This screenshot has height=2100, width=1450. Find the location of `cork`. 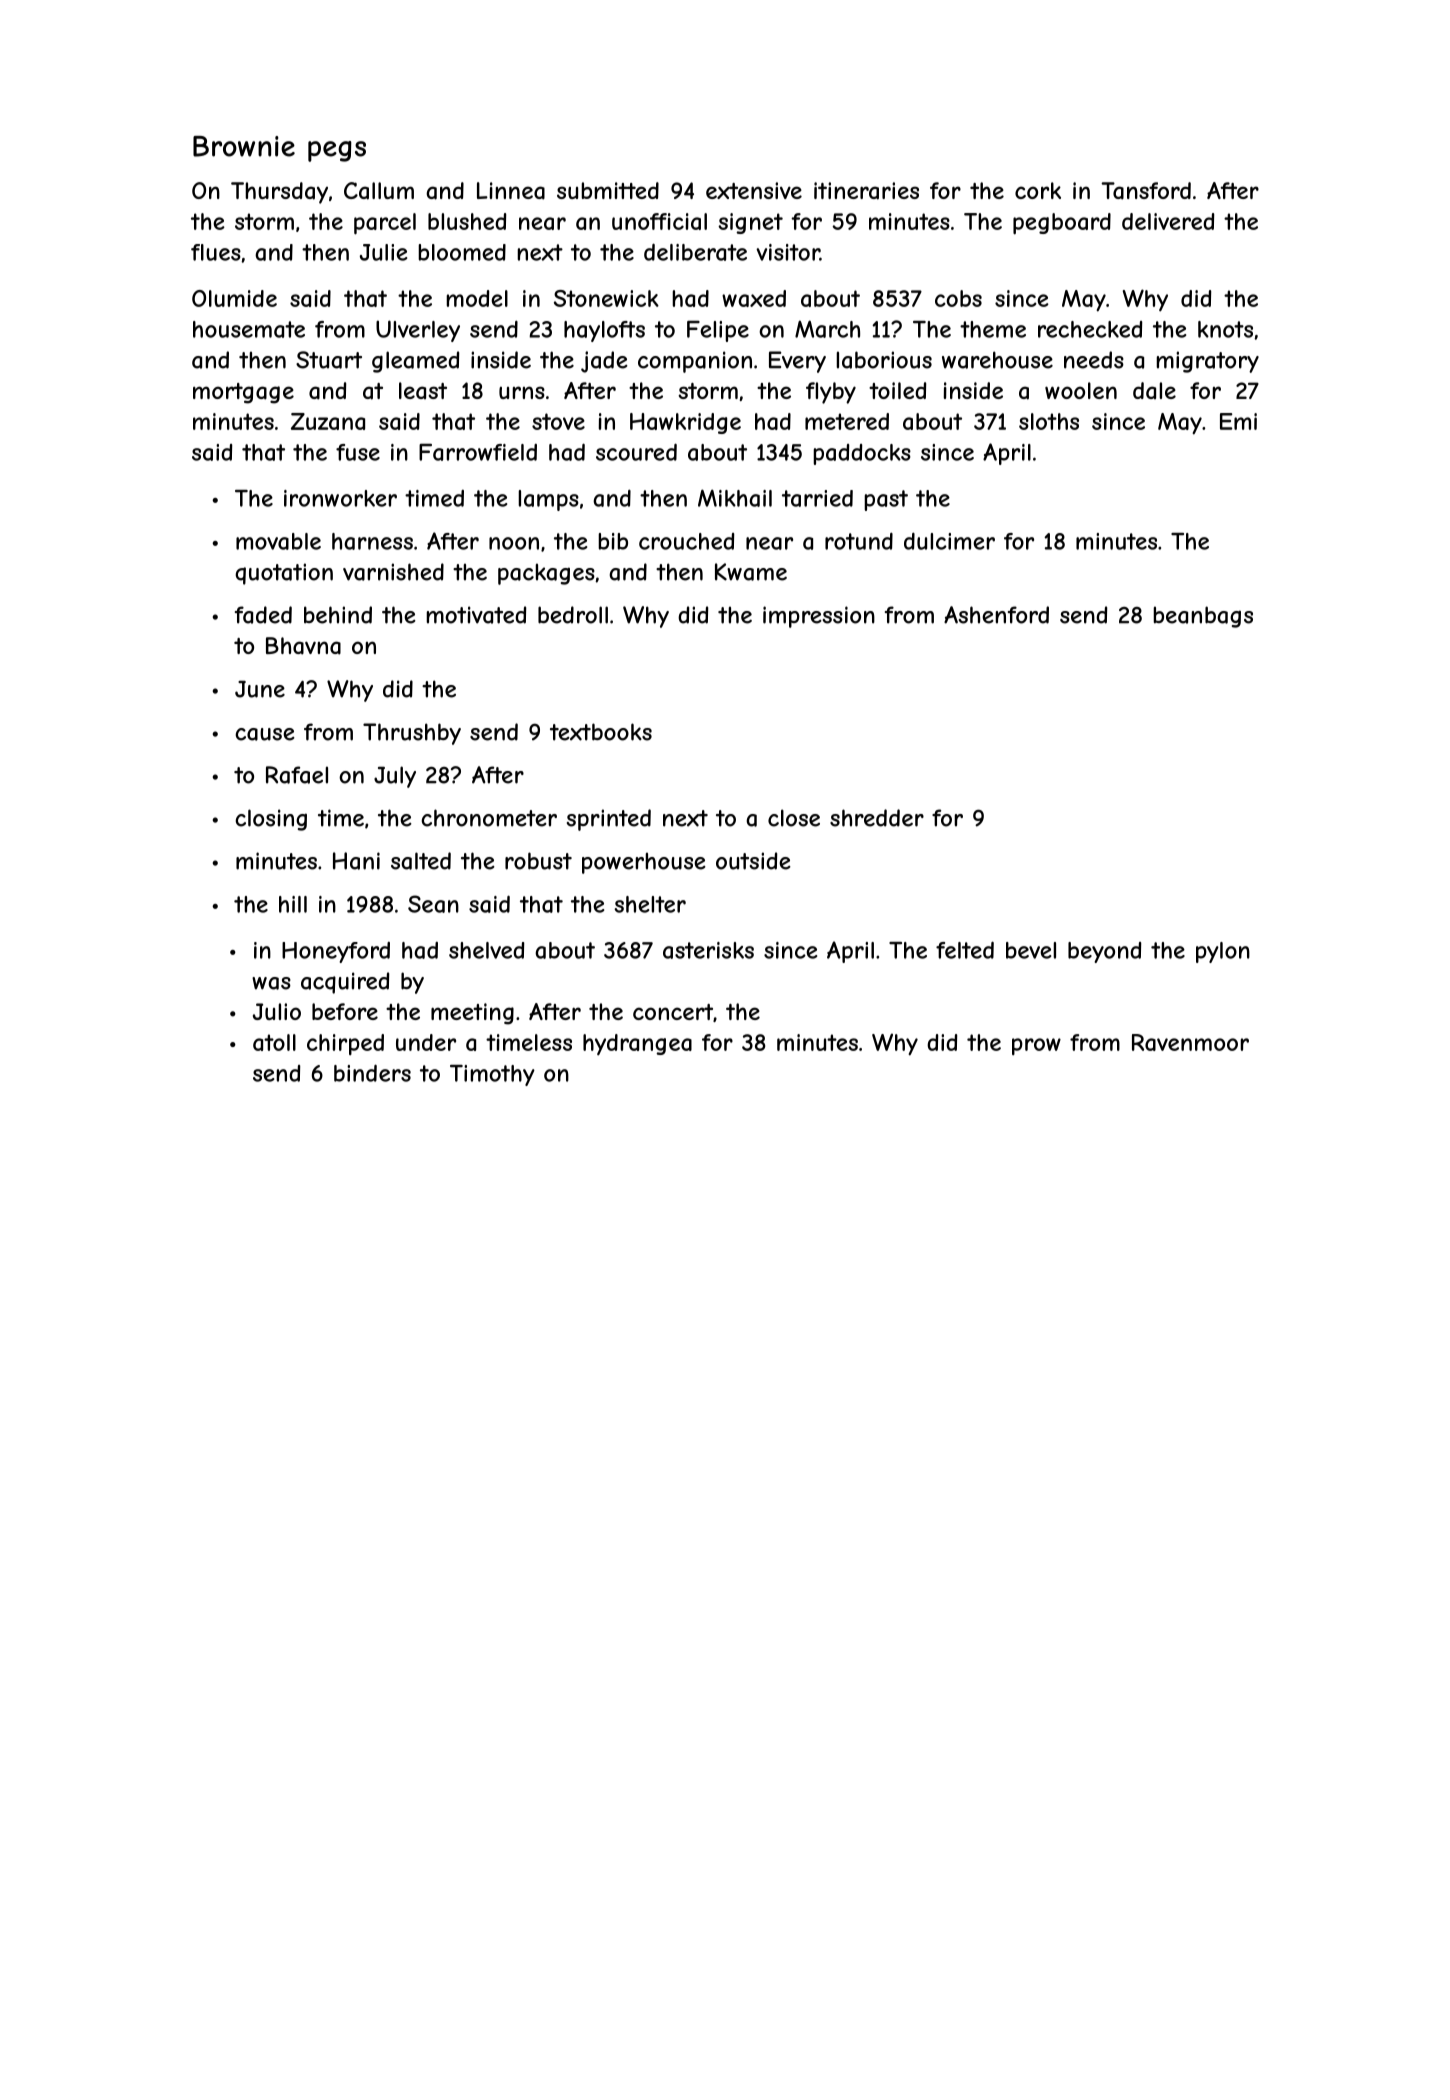

cork is located at coordinates (1038, 190).
